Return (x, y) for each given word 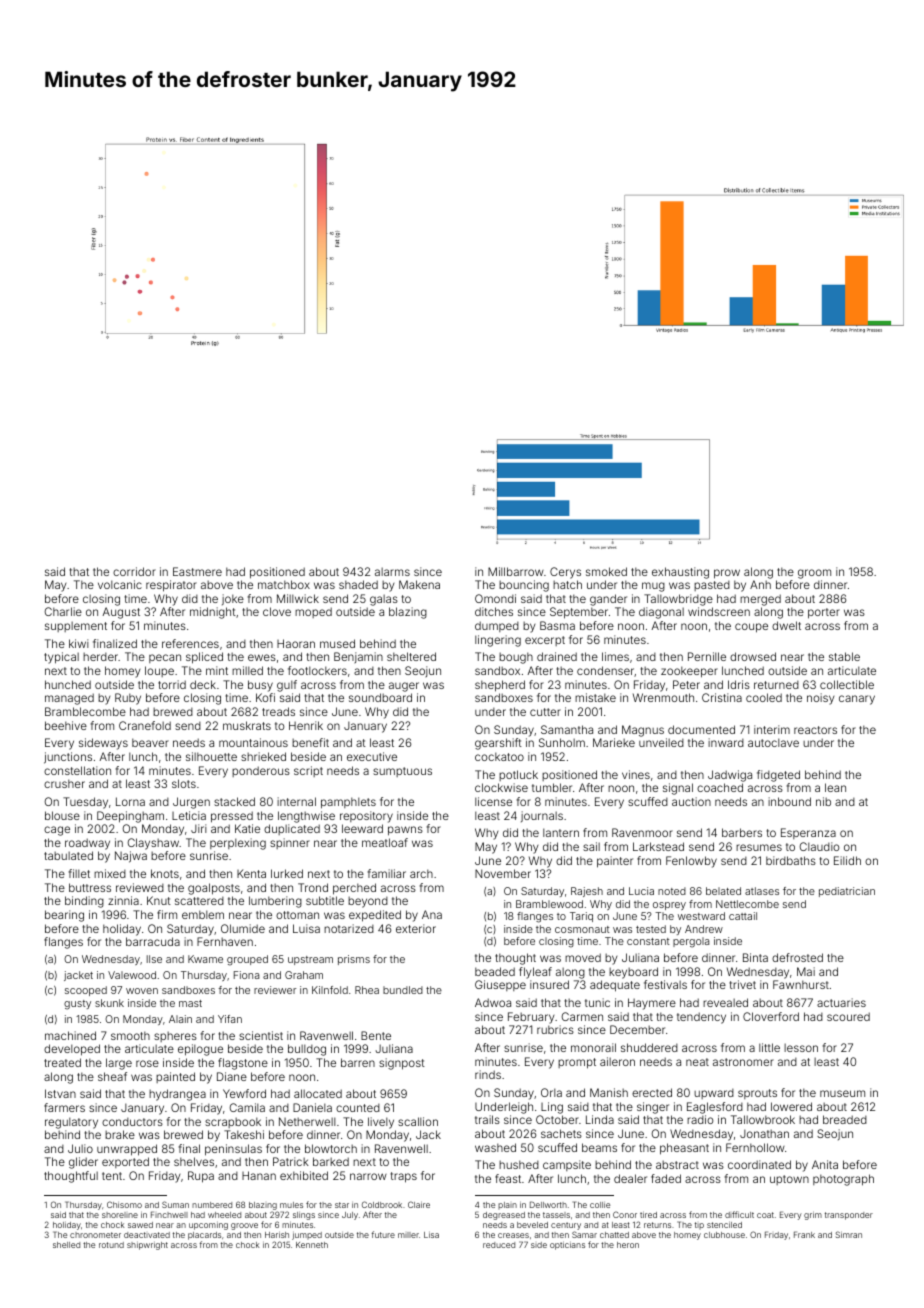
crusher (64, 783)
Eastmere (197, 571)
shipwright (147, 1246)
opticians (567, 1246)
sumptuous (402, 772)
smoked (606, 571)
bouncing (524, 586)
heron (628, 1245)
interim (772, 729)
